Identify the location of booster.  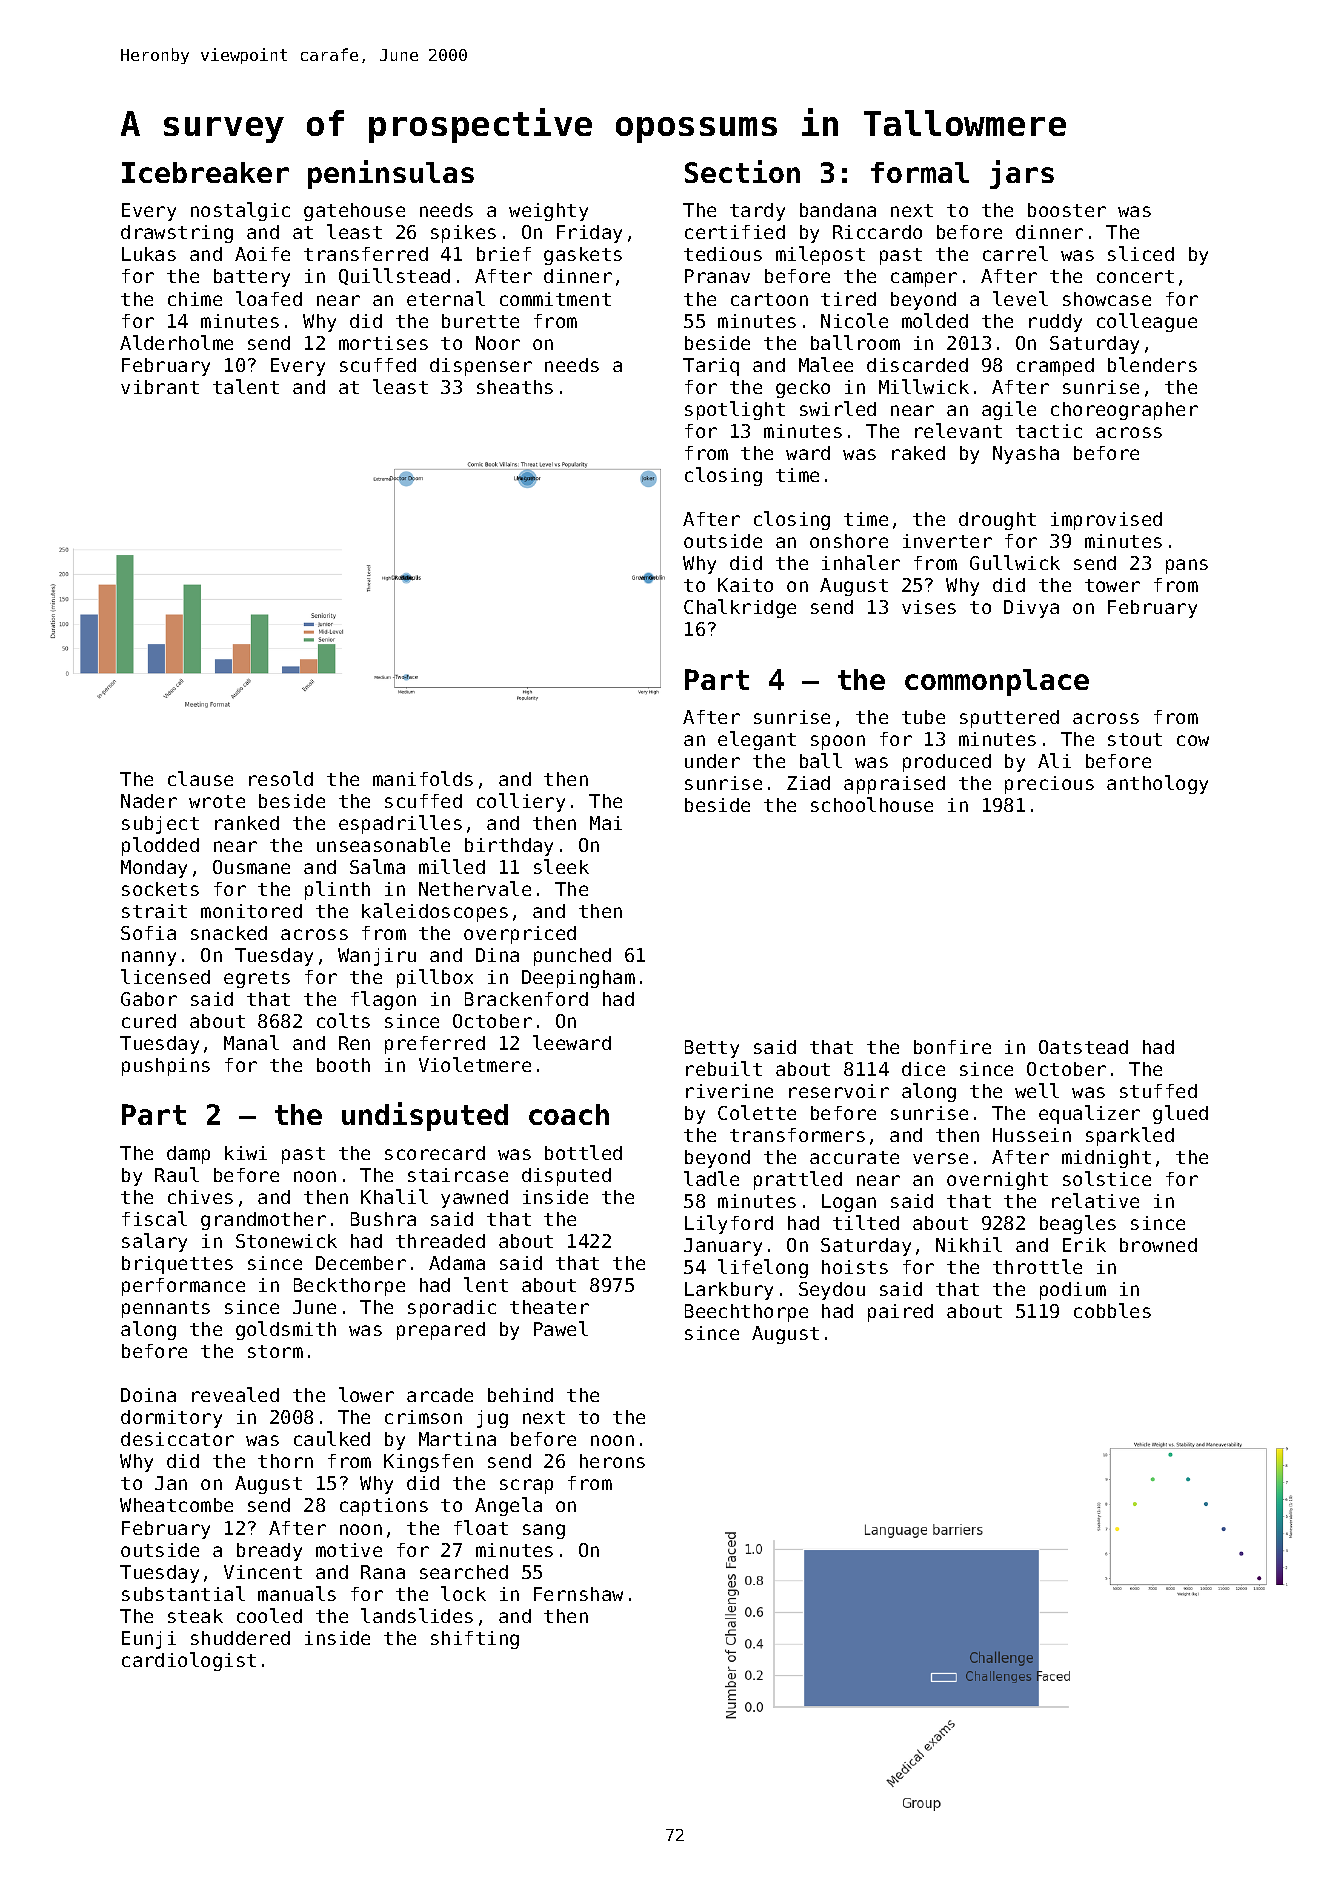
(1067, 210).
